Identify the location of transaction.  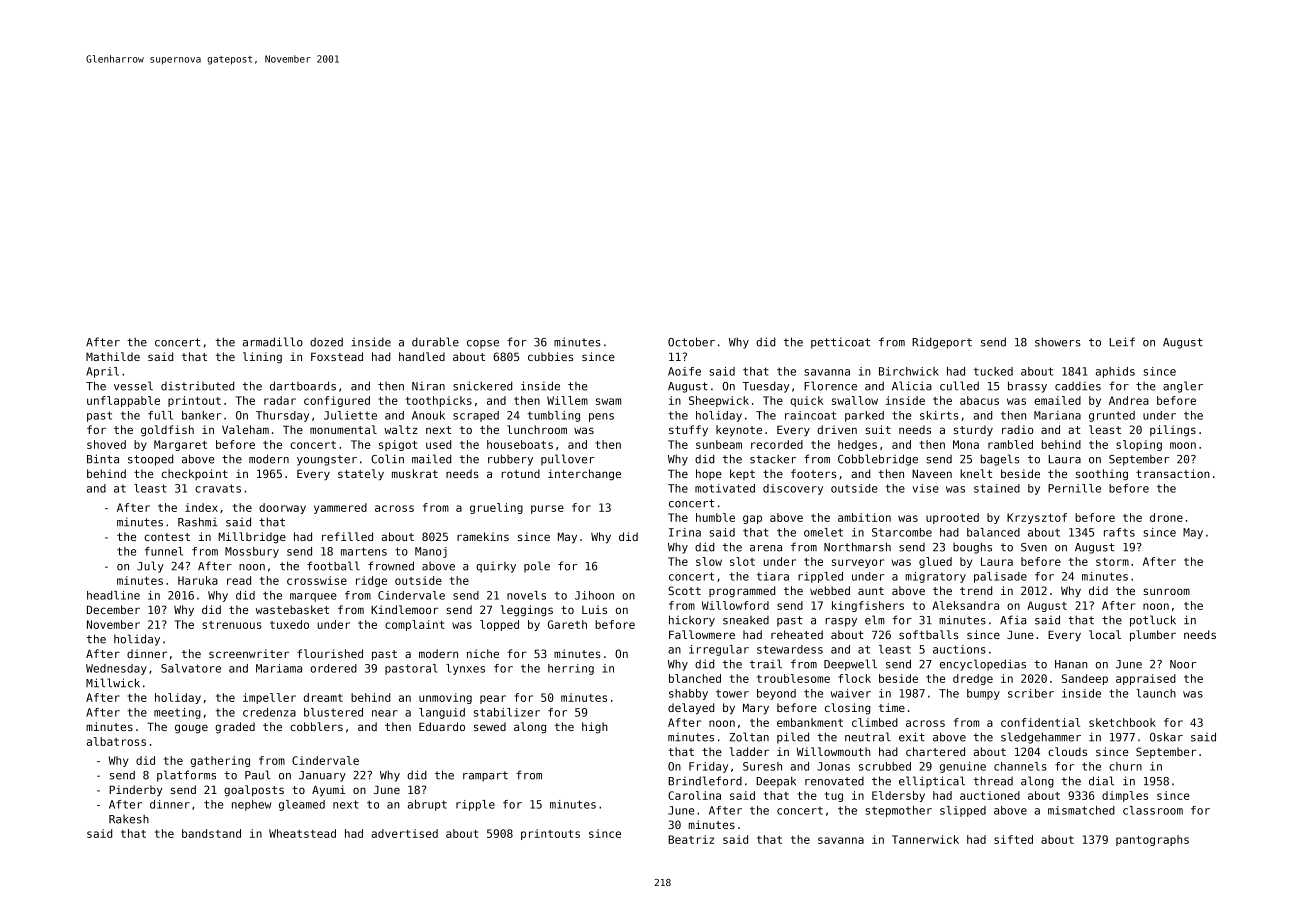
(1173, 473).
